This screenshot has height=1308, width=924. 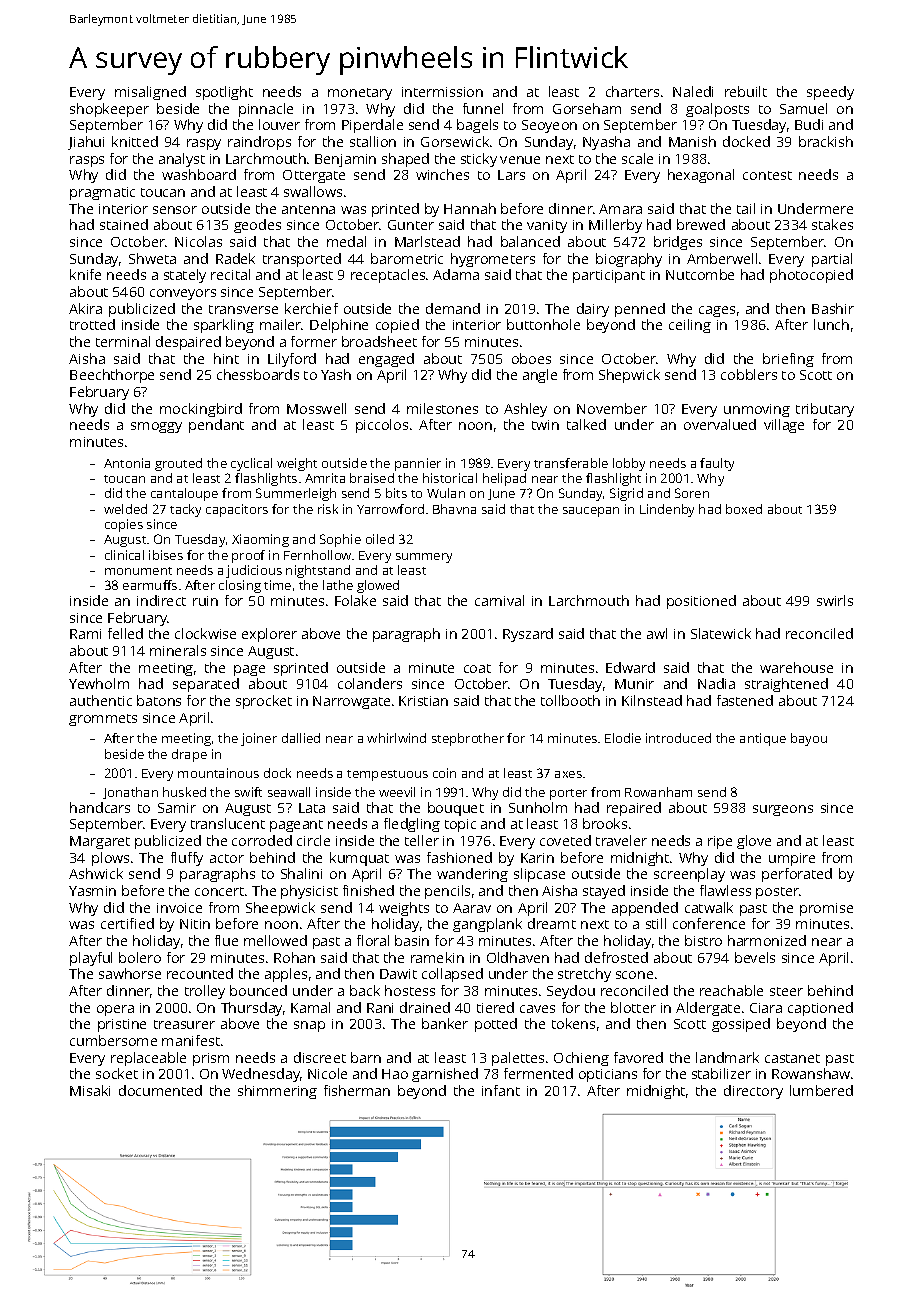 I want to click on Misaki, so click(x=90, y=1090).
